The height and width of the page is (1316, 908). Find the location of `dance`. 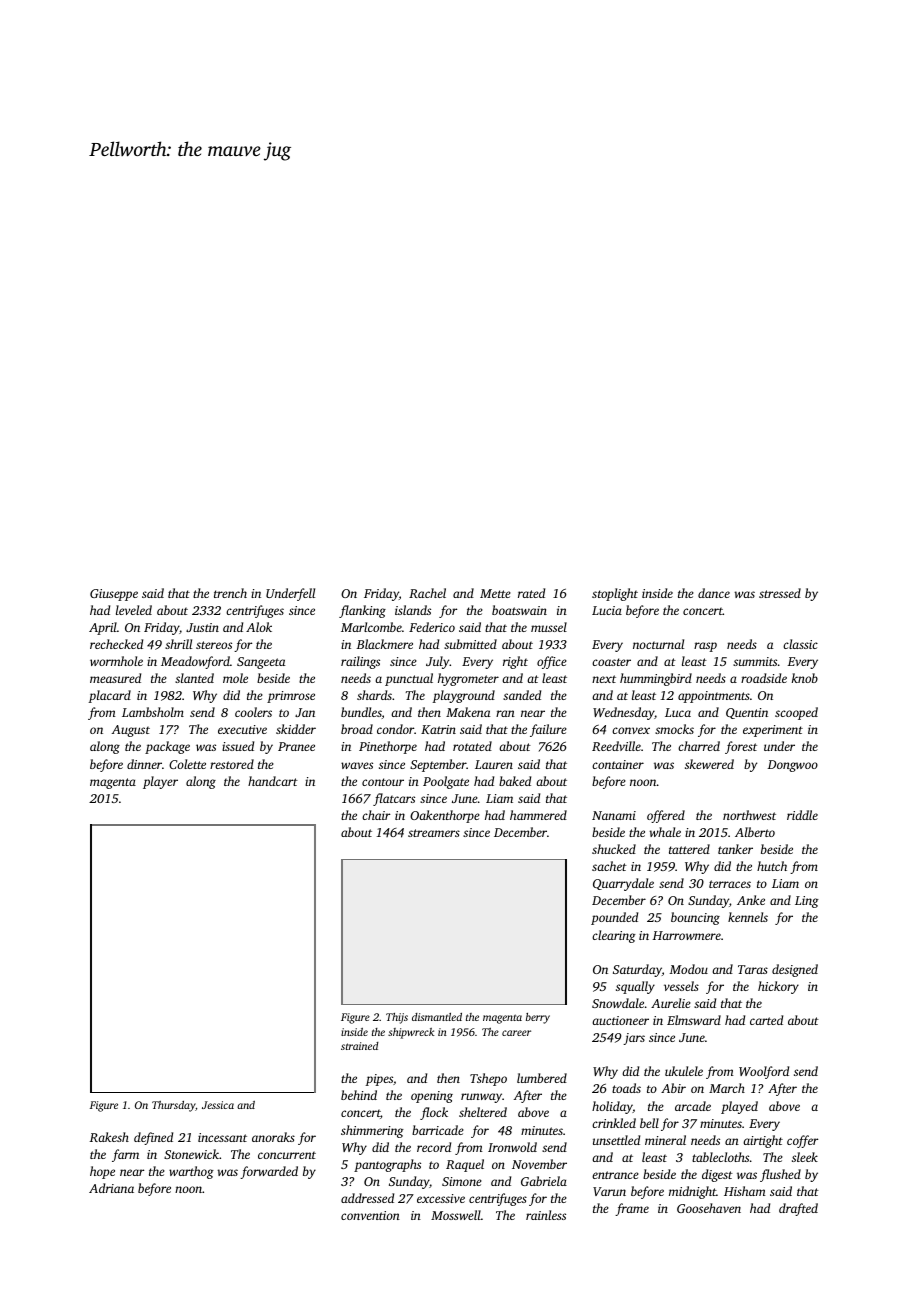

dance is located at coordinates (714, 593).
